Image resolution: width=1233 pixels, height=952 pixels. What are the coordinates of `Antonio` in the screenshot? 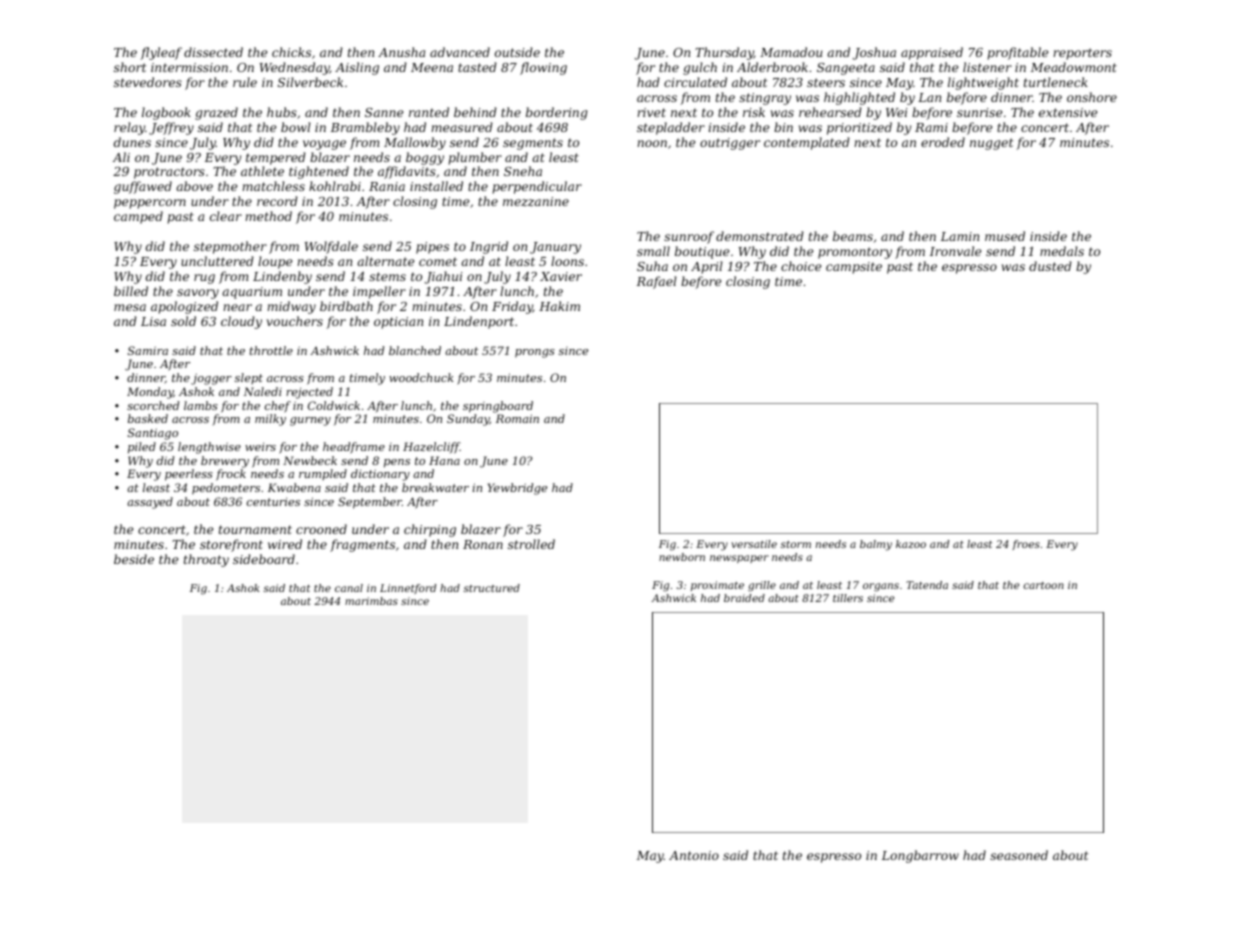 It's located at (694, 855).
